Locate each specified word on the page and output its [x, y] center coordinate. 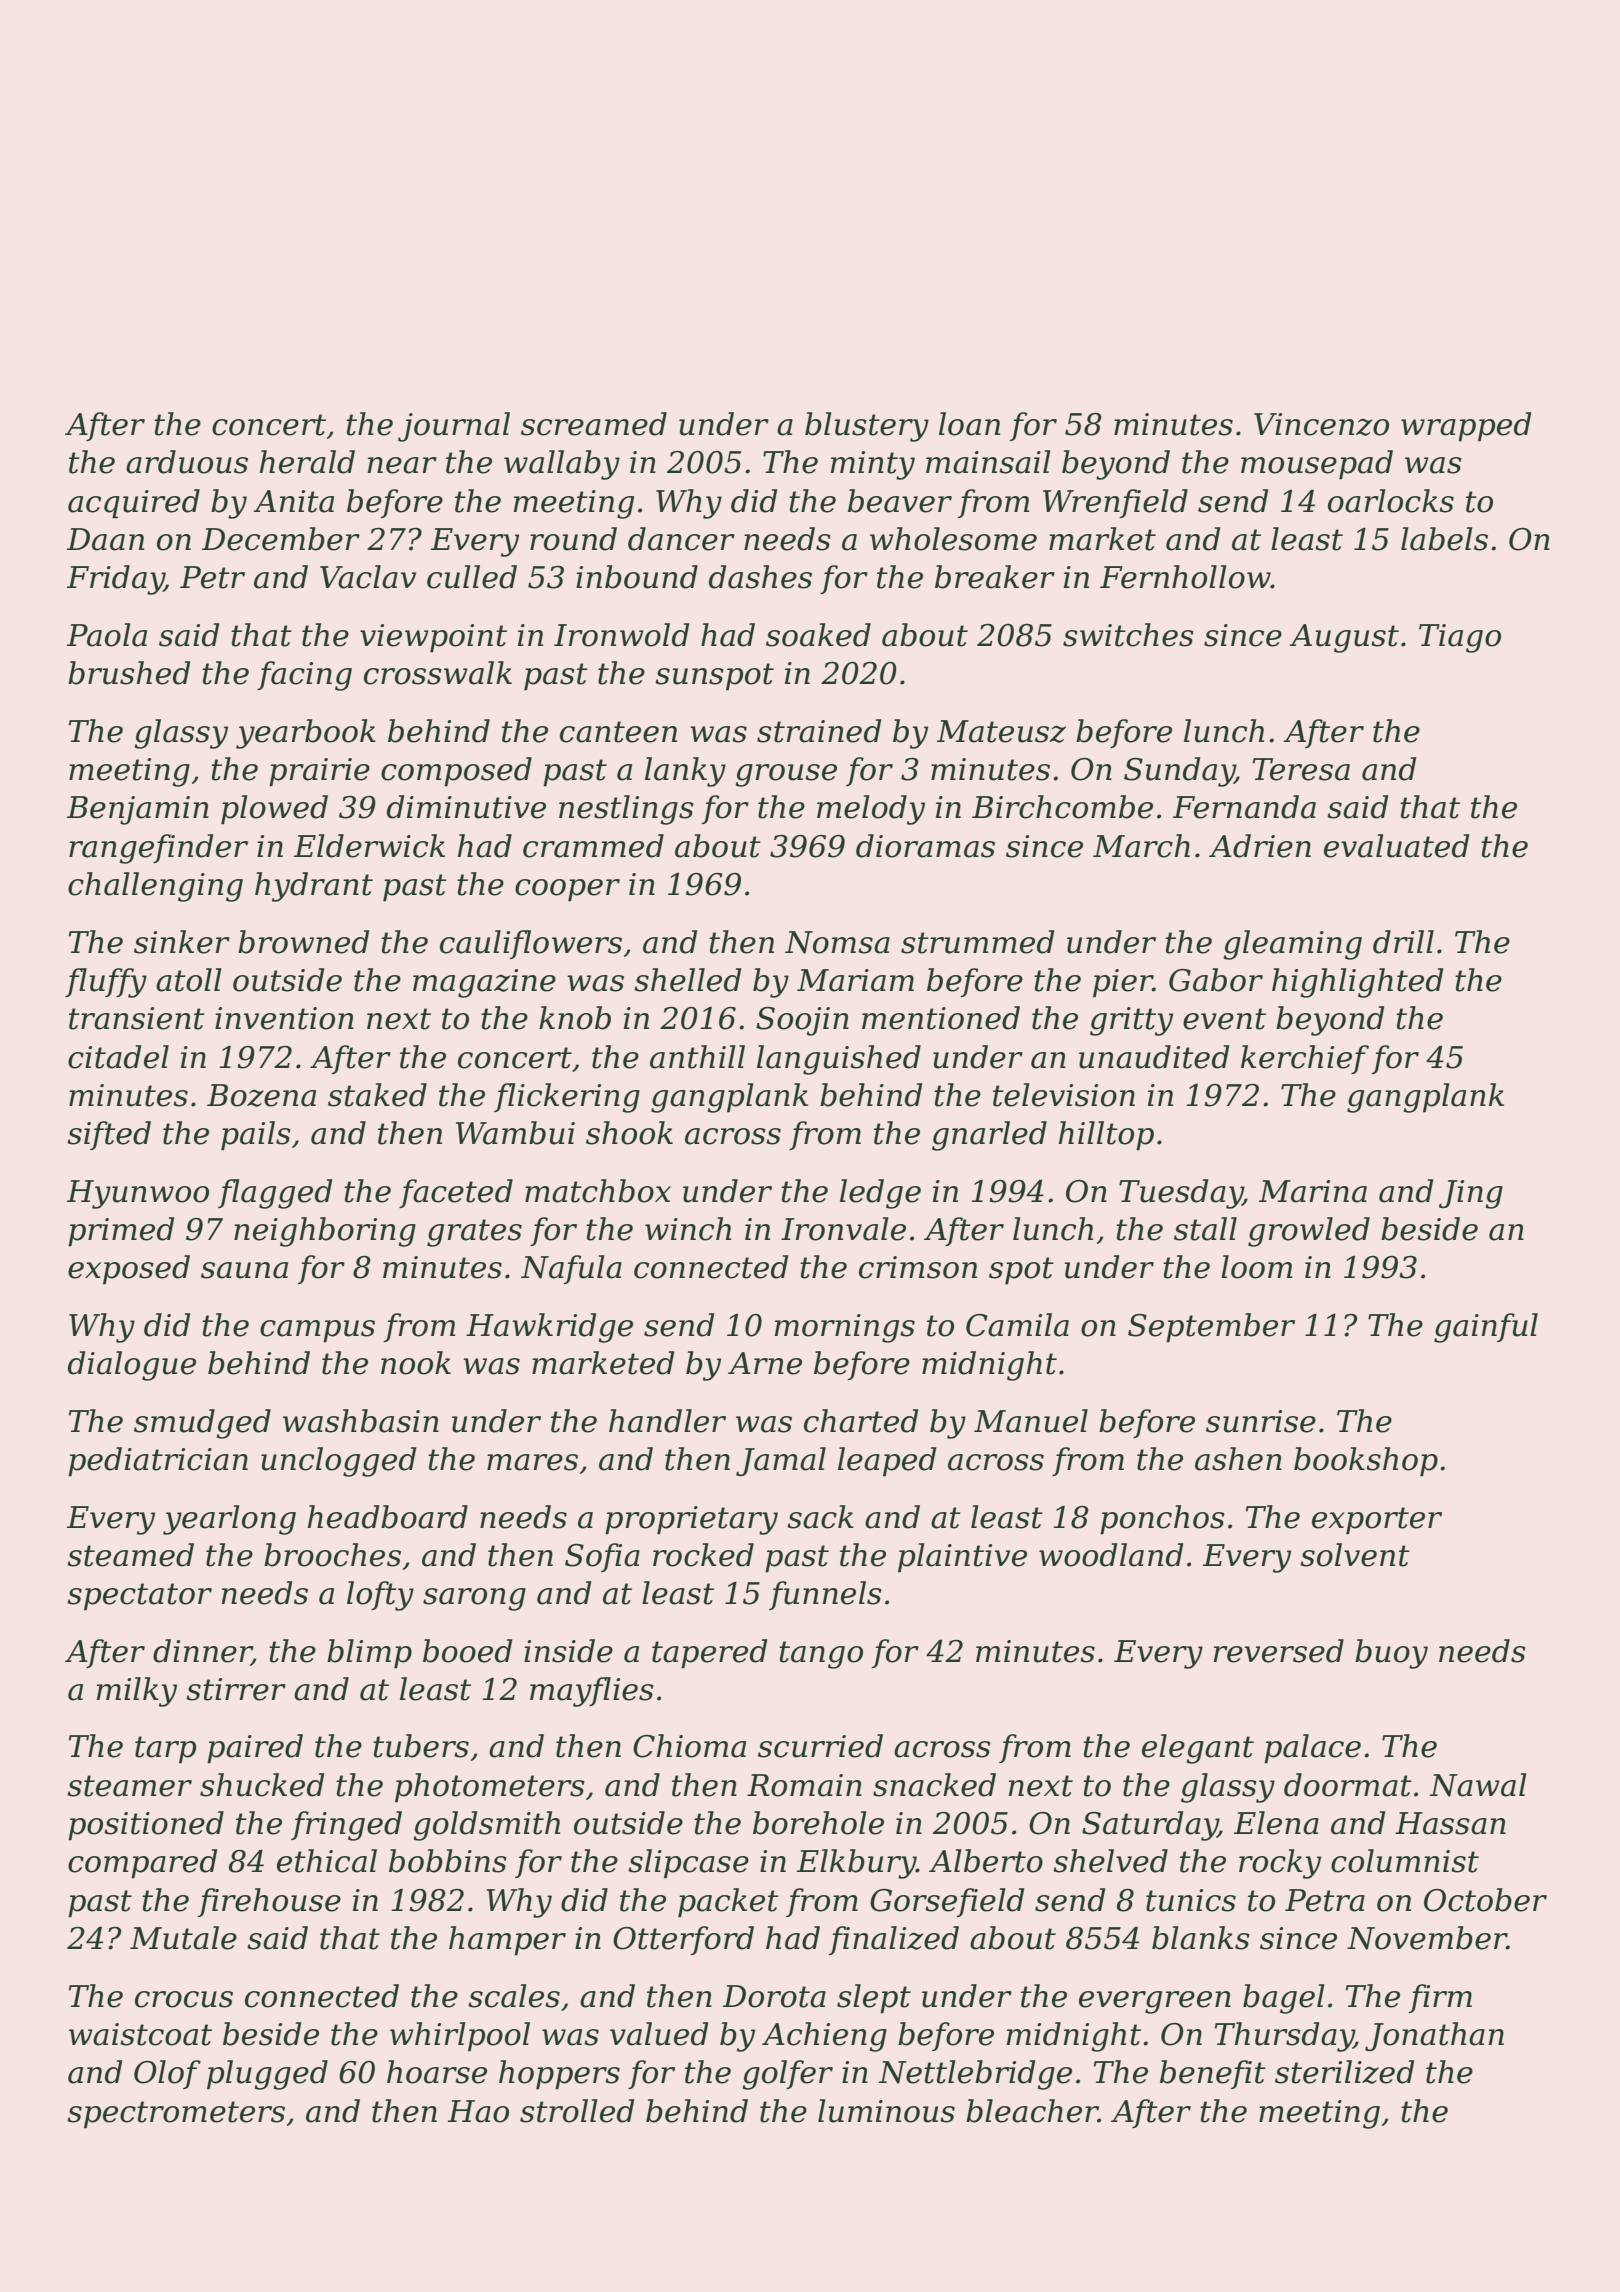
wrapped [1466, 427]
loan [969, 424]
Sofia [602, 1557]
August [1344, 638]
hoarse [437, 2072]
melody [871, 810]
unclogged [338, 1462]
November [1427, 1938]
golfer [788, 2075]
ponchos [1162, 1520]
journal [454, 427]
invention [284, 1018]
